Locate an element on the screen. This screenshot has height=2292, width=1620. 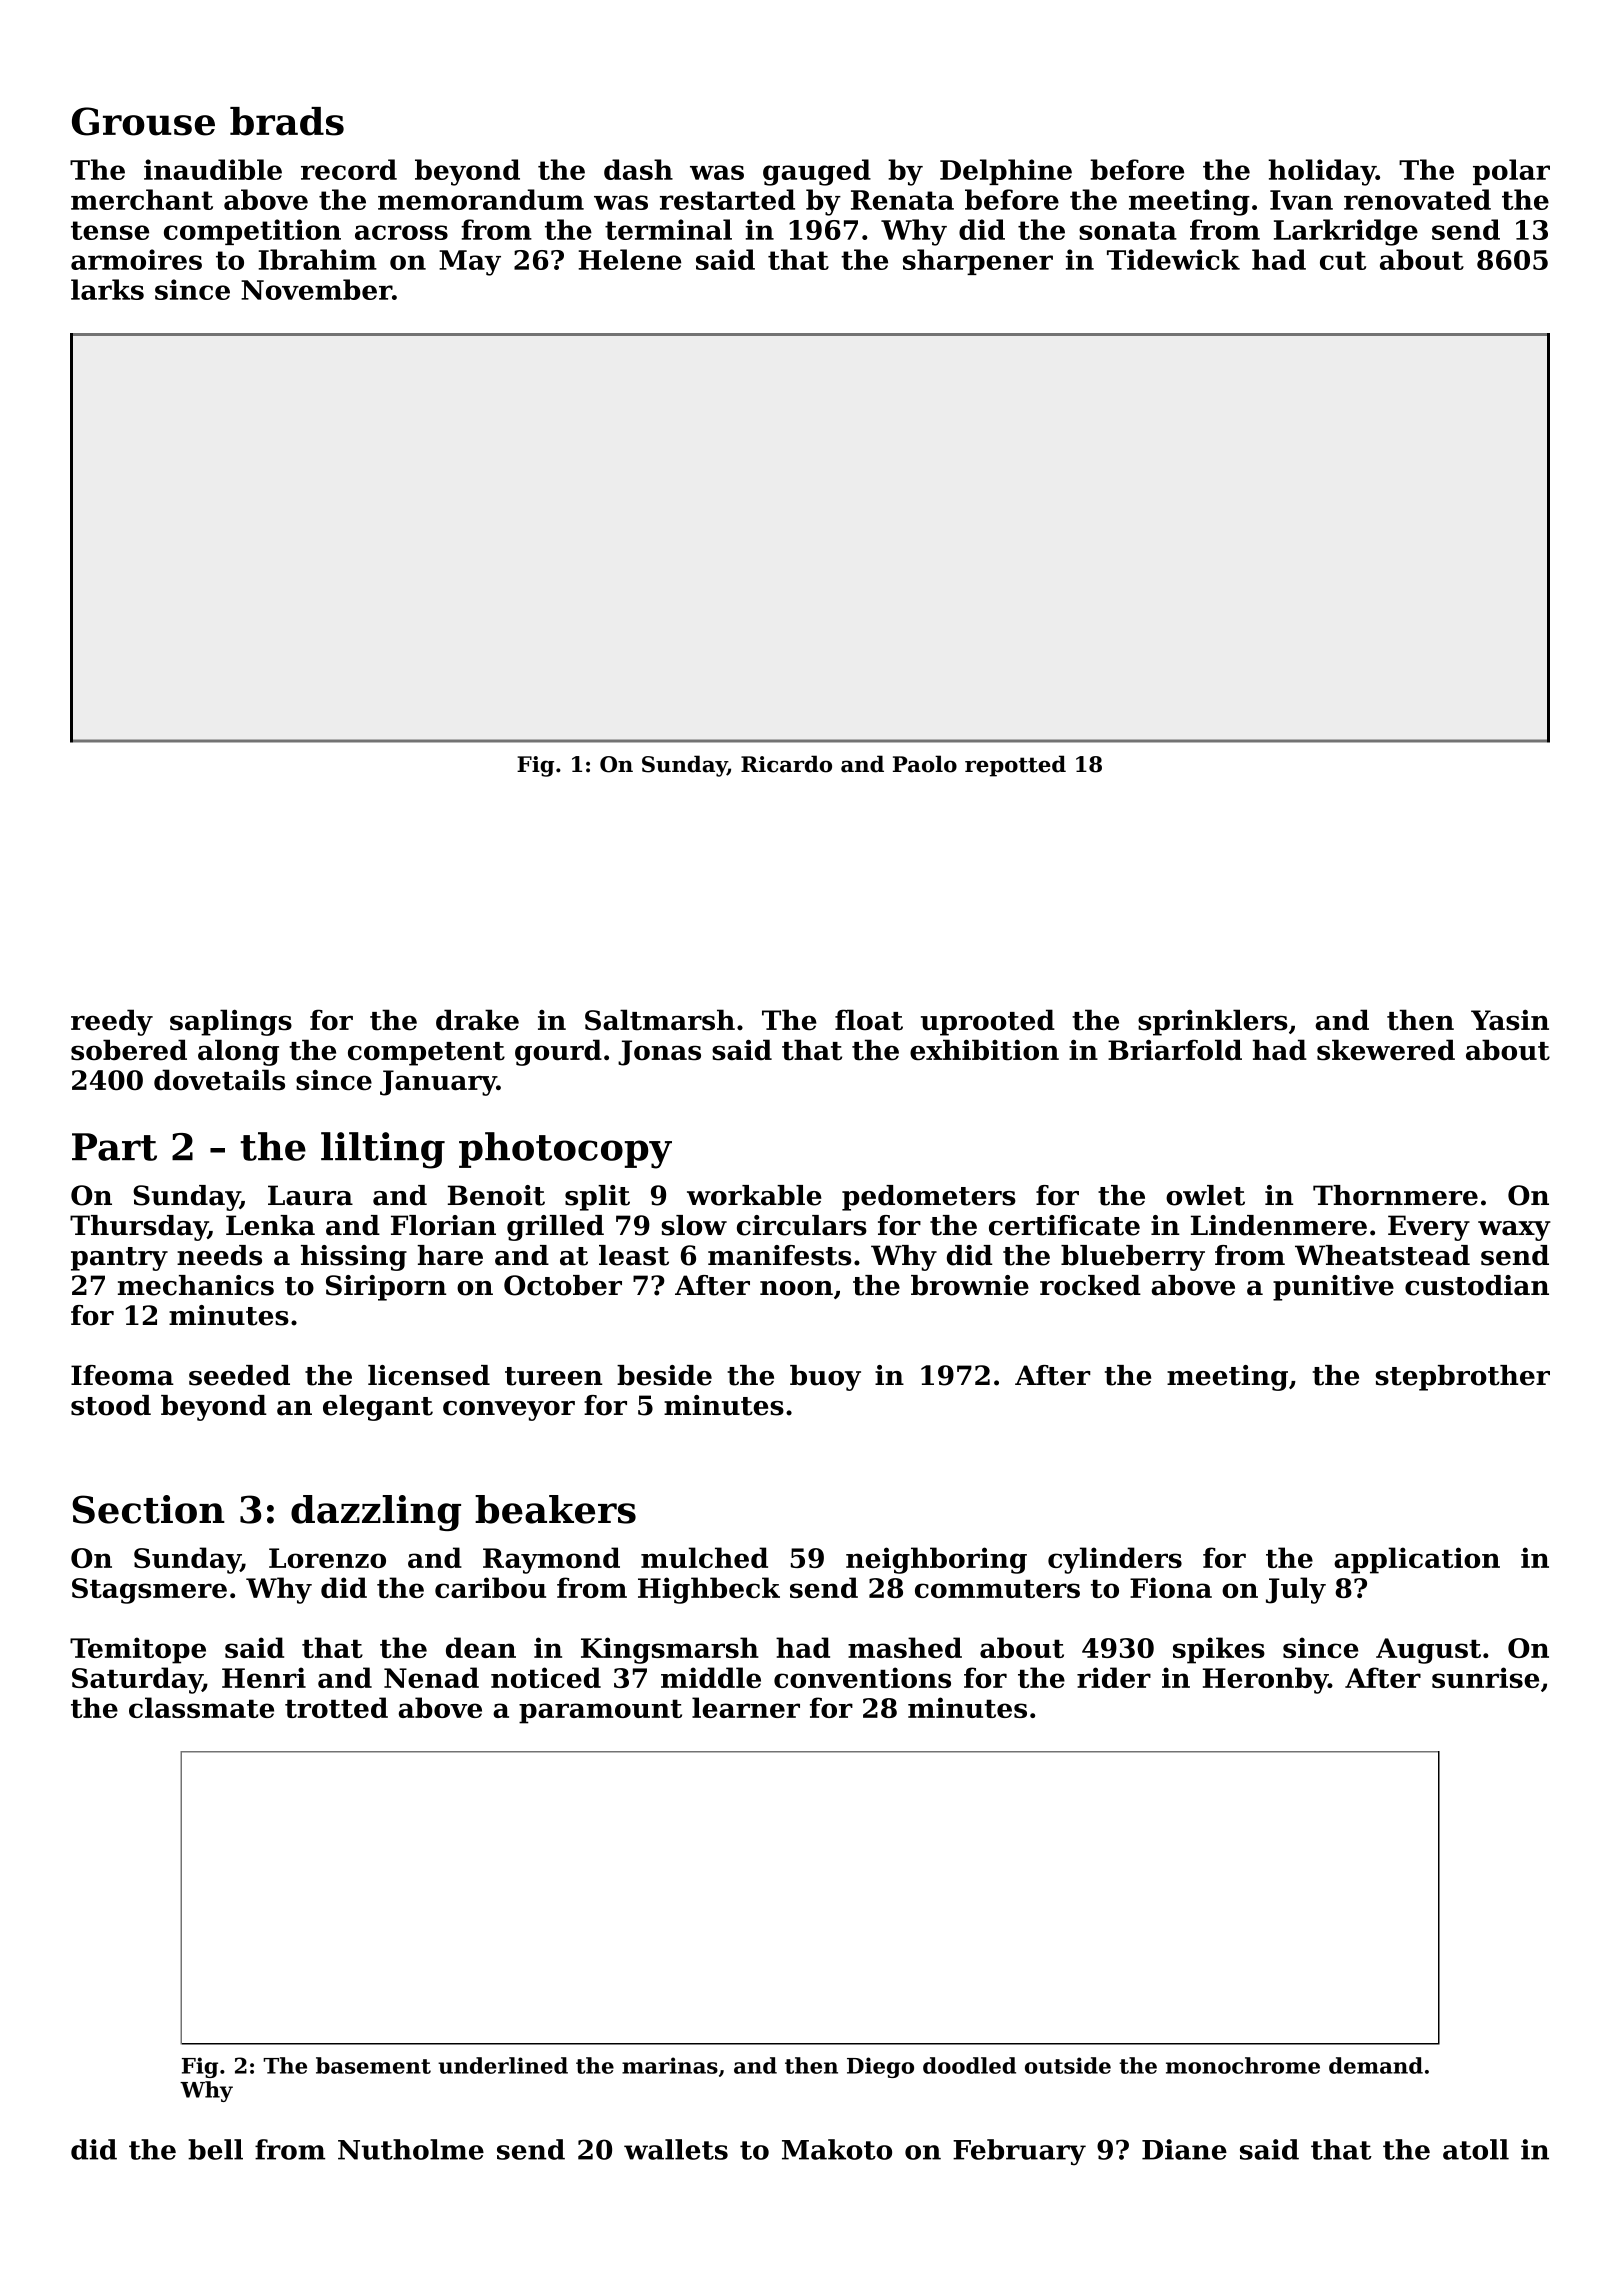
doodled is located at coordinates (969, 2065).
